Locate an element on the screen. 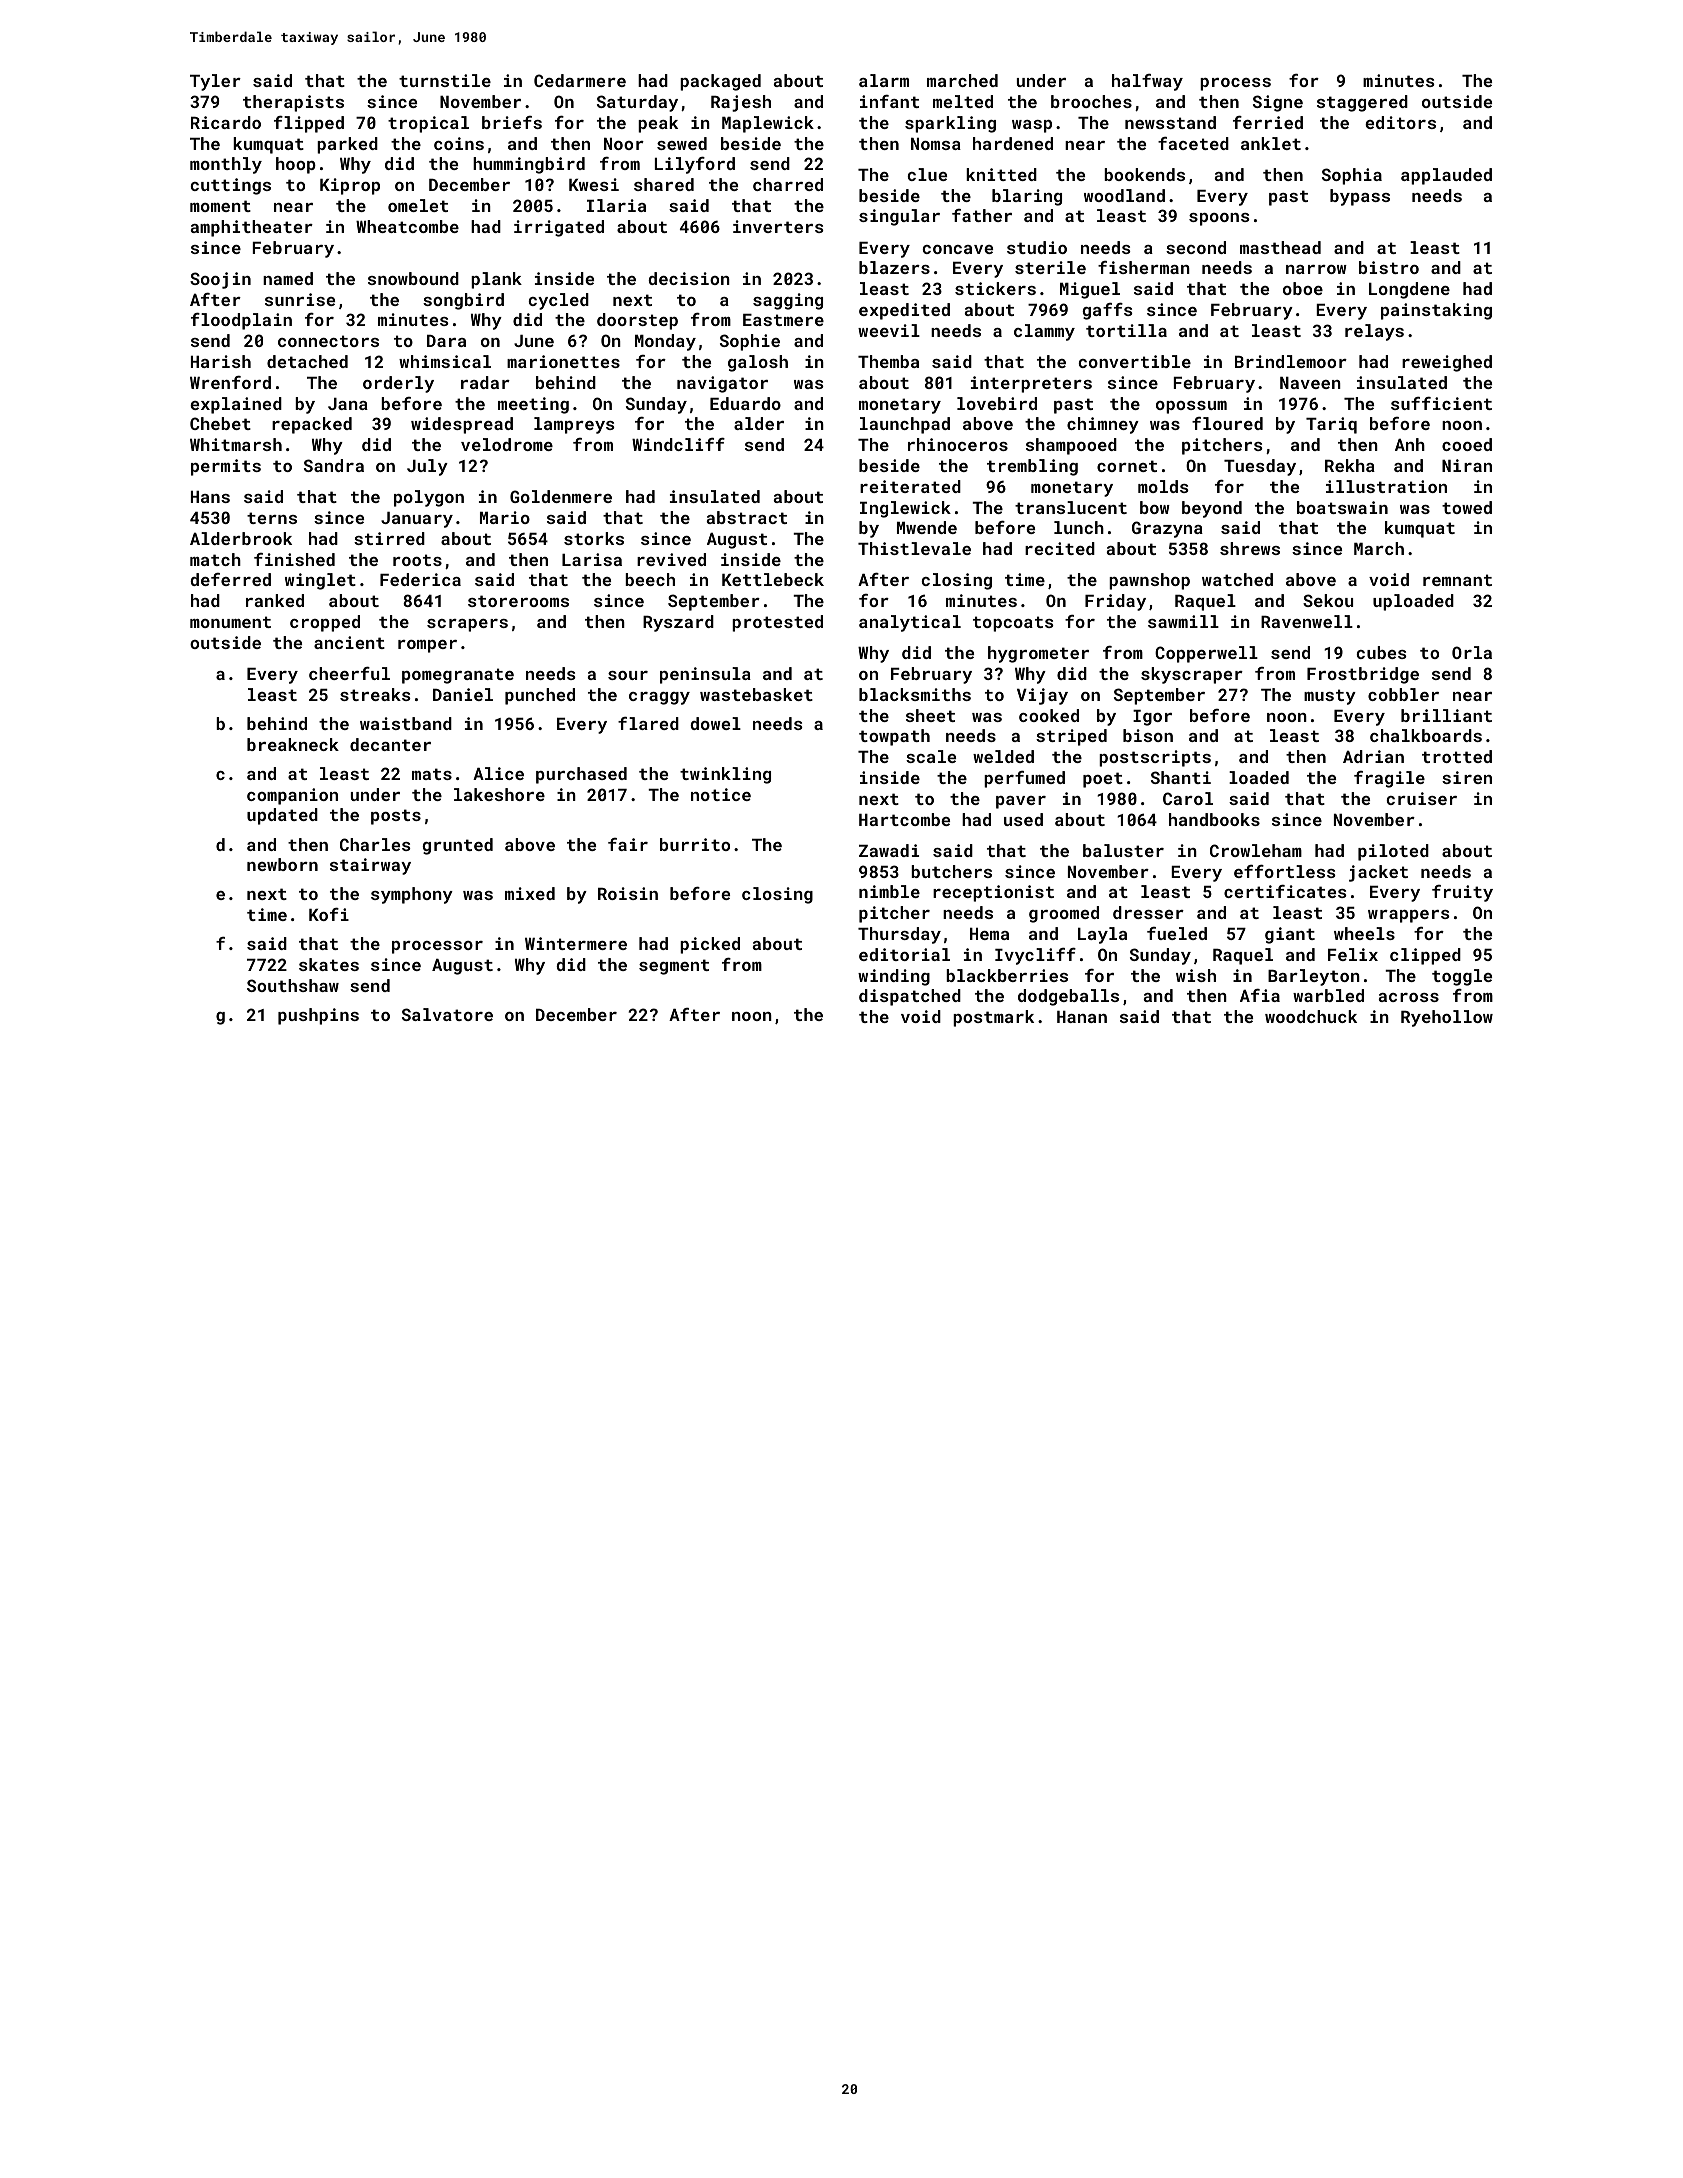 The width and height of the screenshot is (1683, 2178). Themba is located at coordinates (888, 361).
